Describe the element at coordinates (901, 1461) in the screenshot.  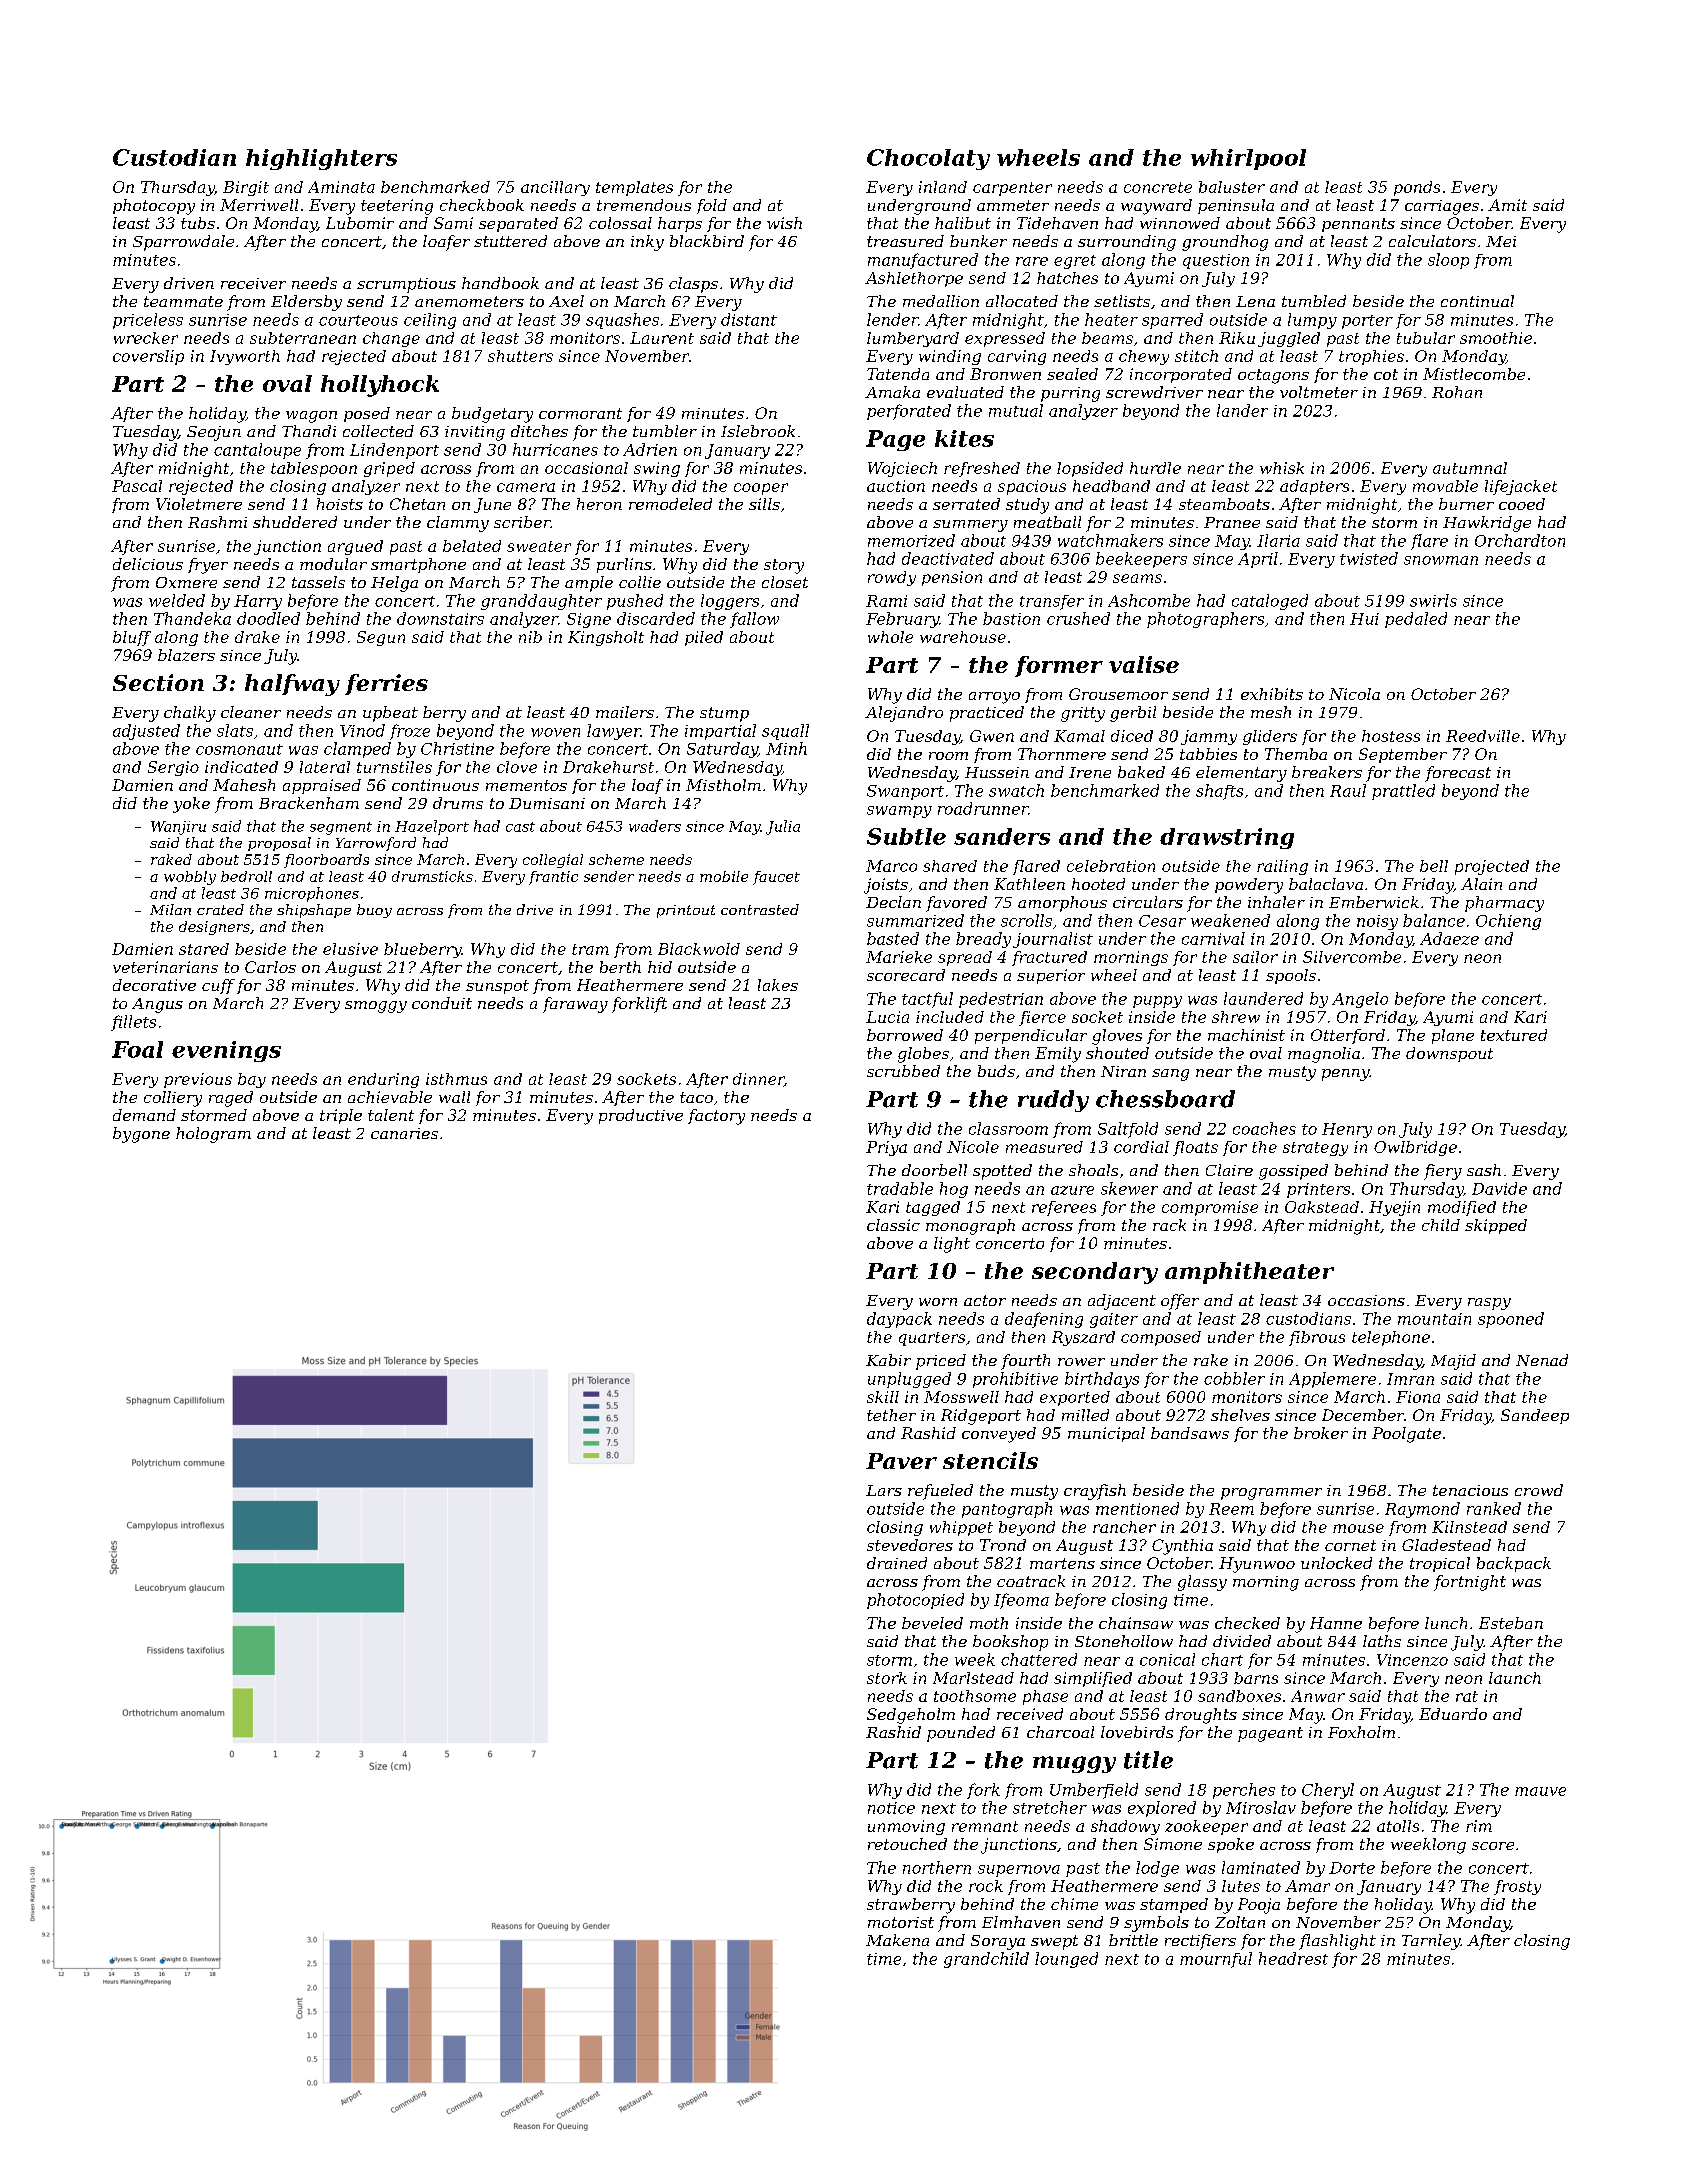
I see `Paver` at that location.
